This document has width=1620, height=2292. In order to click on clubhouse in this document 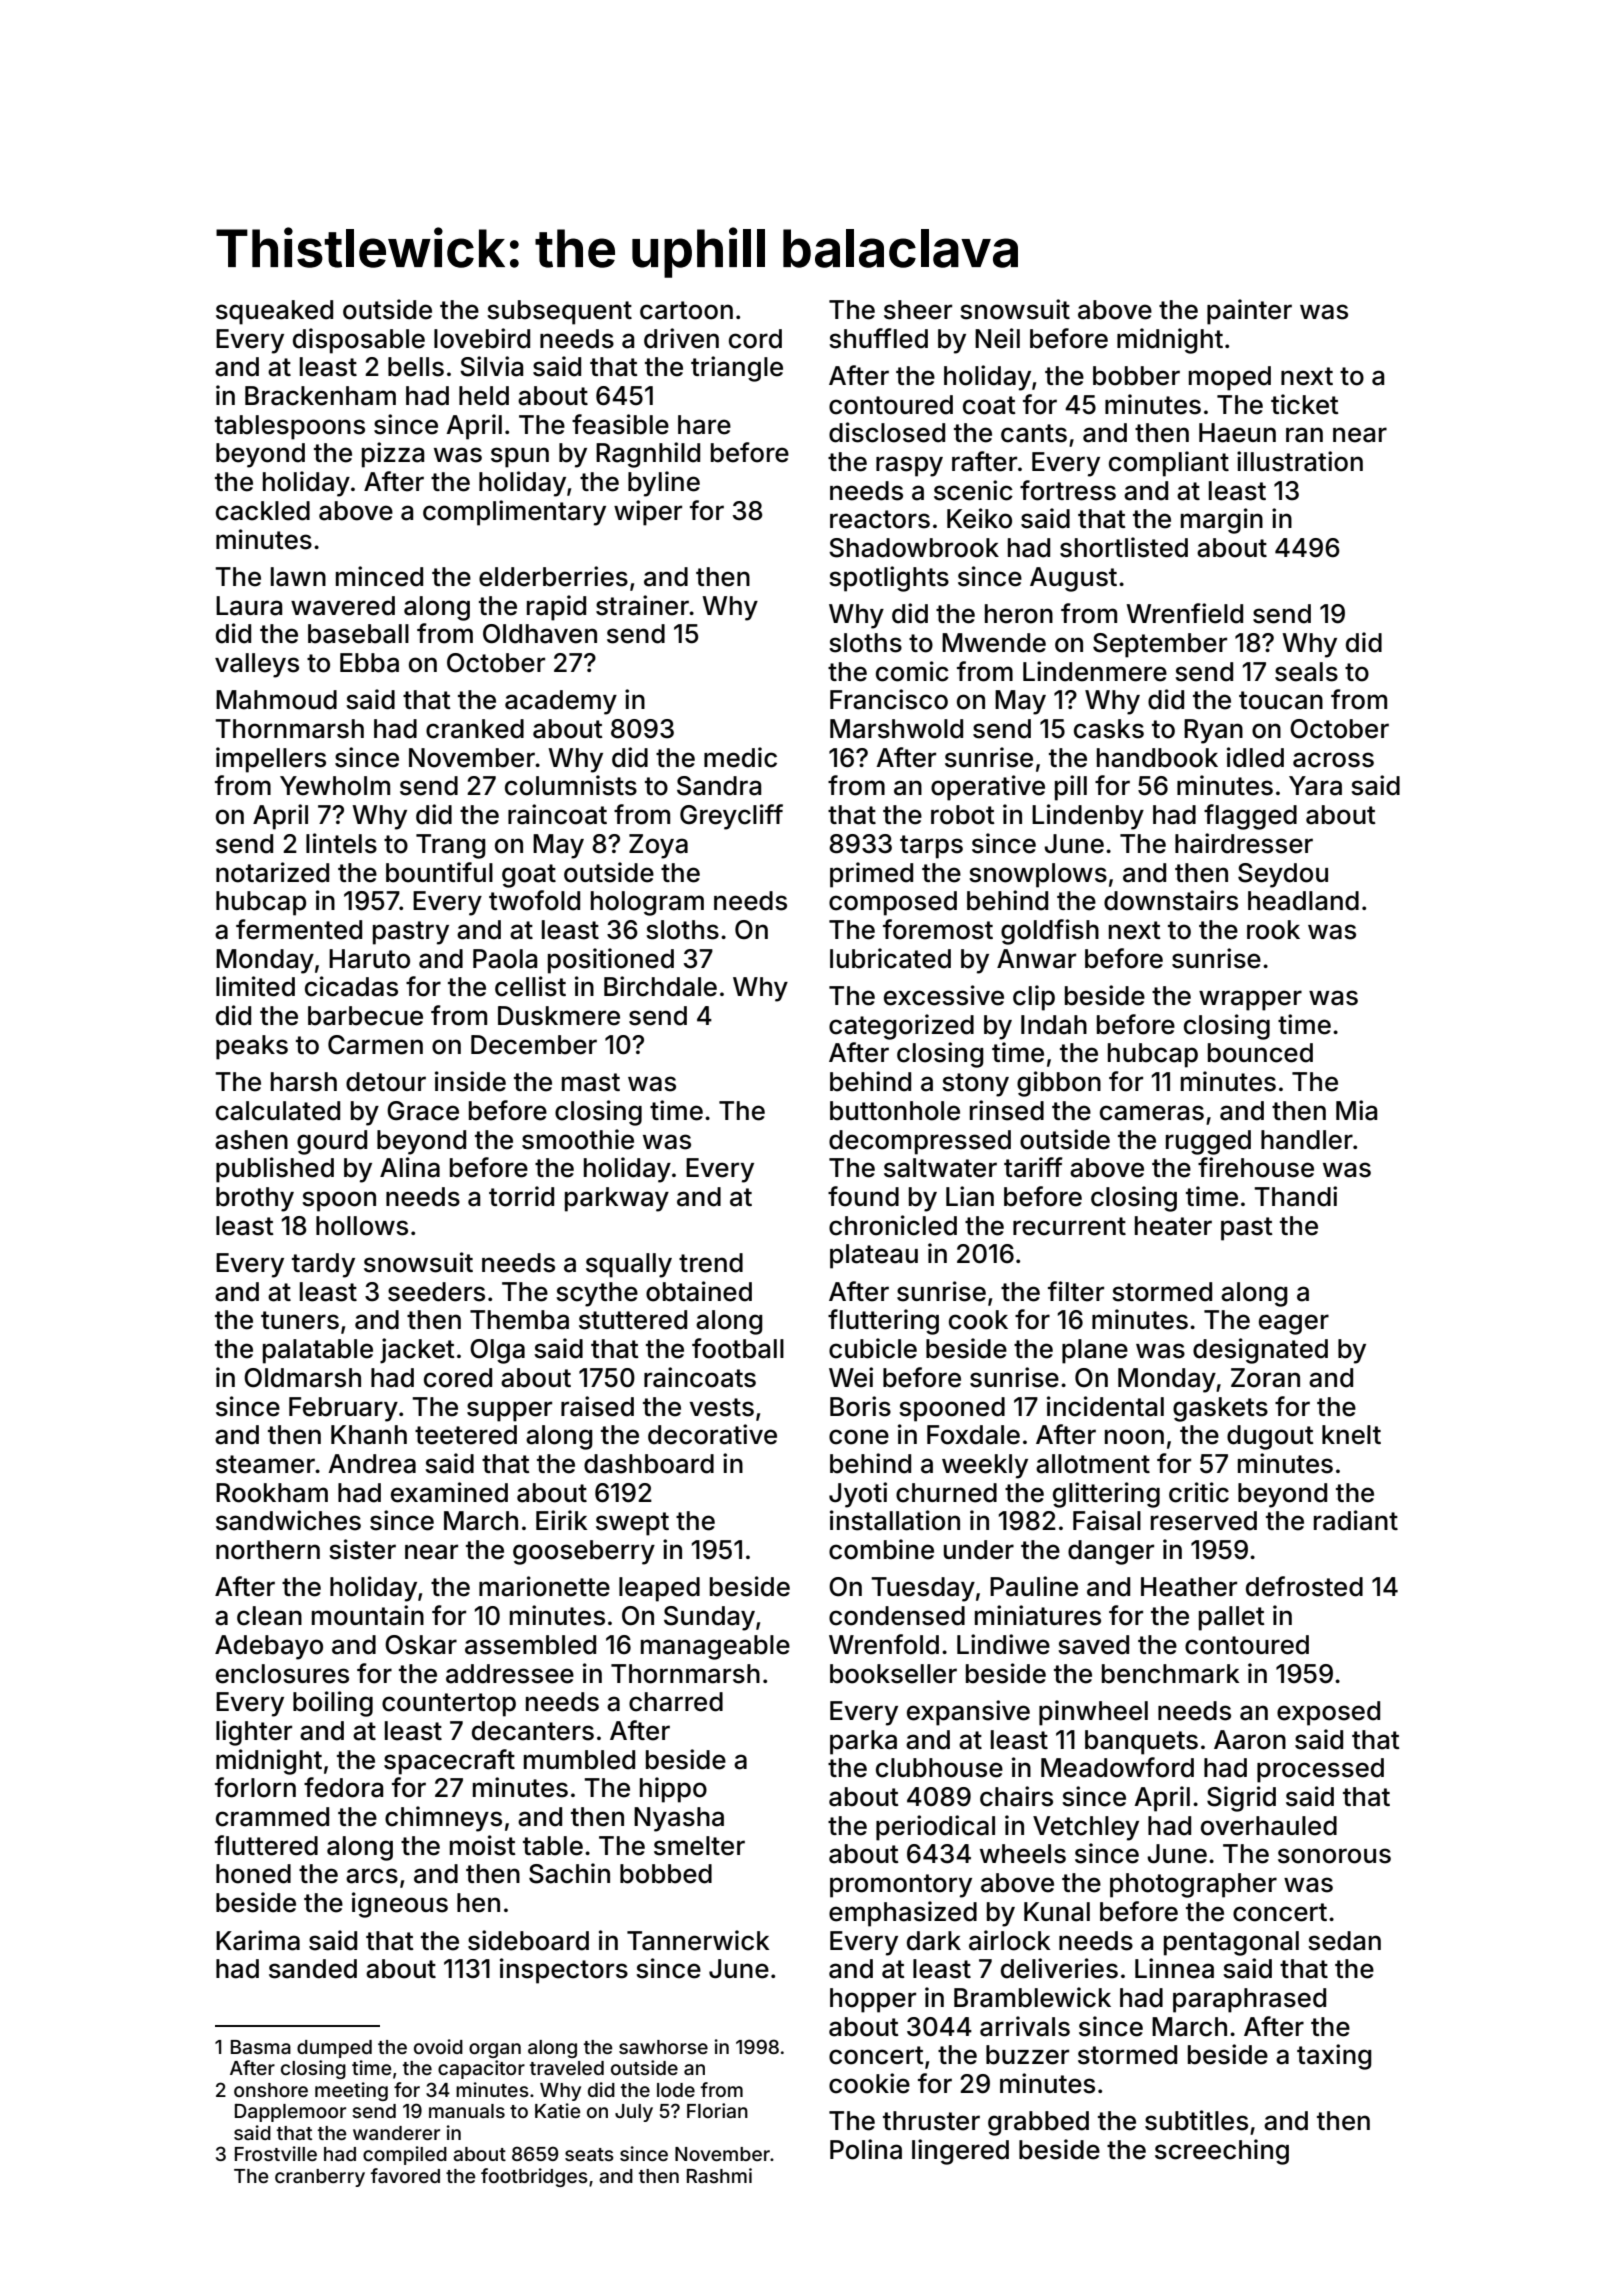, I will do `click(939, 1768)`.
